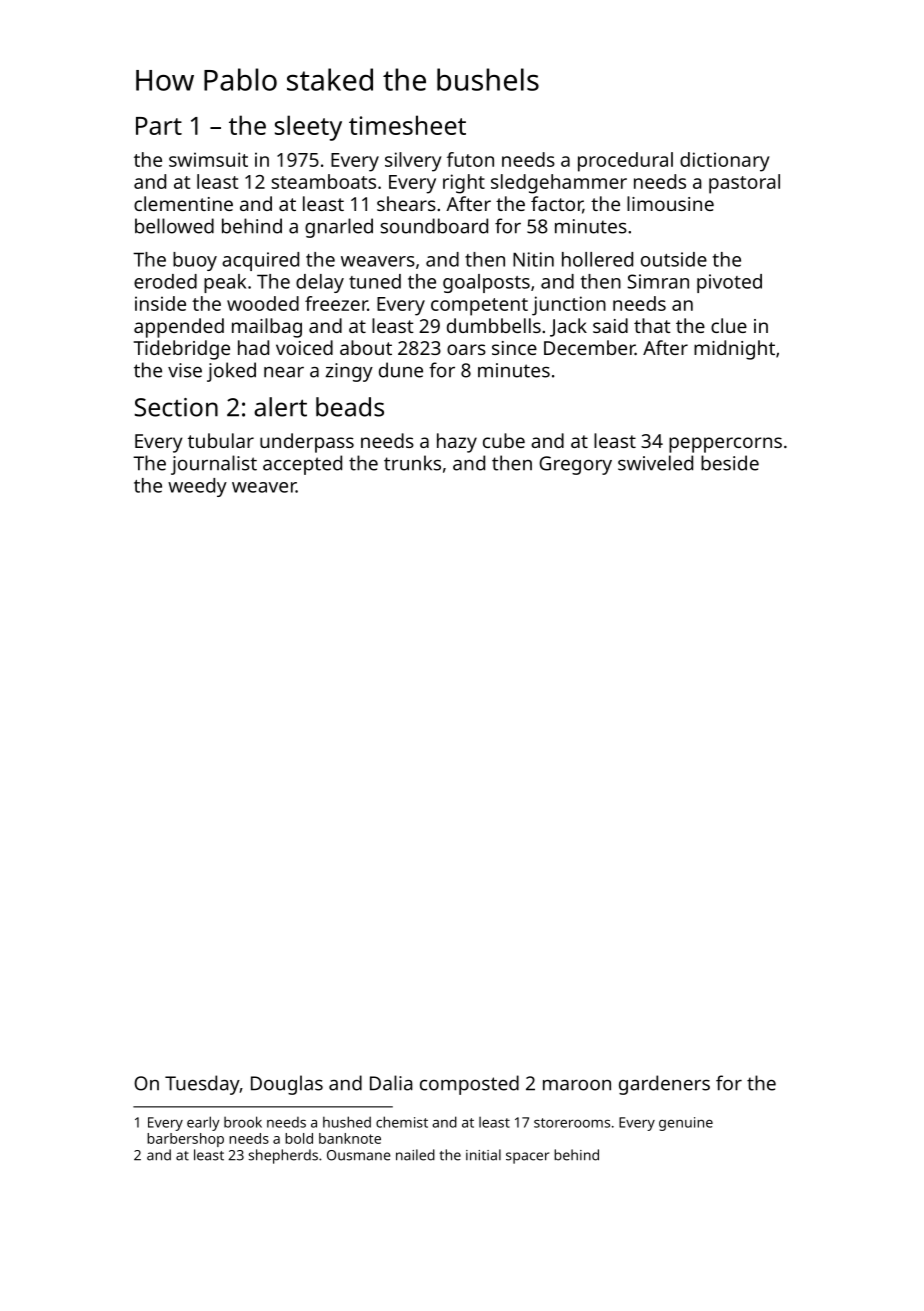 The height and width of the screenshot is (1311, 924). What do you see at coordinates (597, 259) in the screenshot?
I see `hollered` at bounding box center [597, 259].
